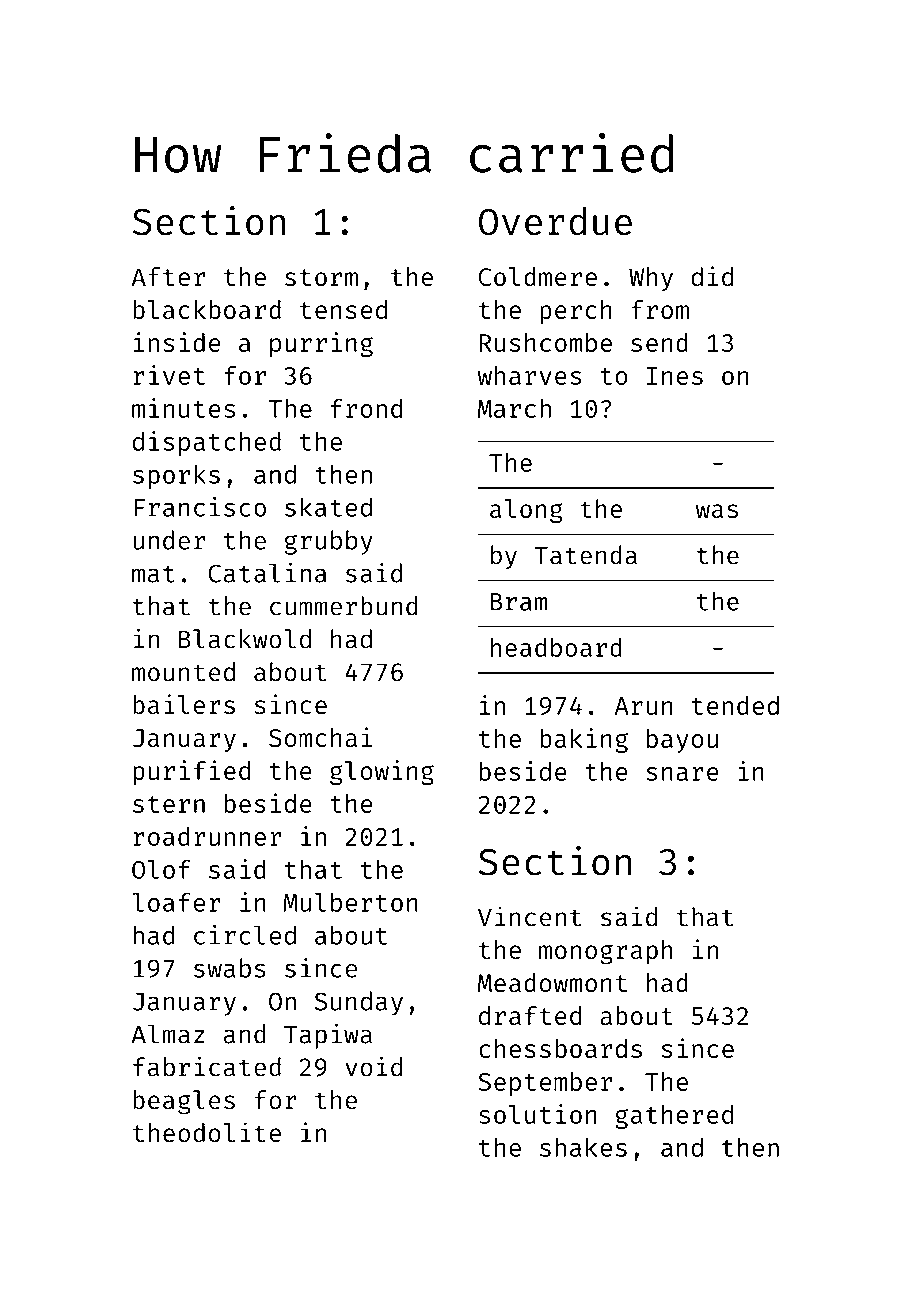 The height and width of the screenshot is (1311, 924). Describe the element at coordinates (583, 1147) in the screenshot. I see `shakes` at that location.
